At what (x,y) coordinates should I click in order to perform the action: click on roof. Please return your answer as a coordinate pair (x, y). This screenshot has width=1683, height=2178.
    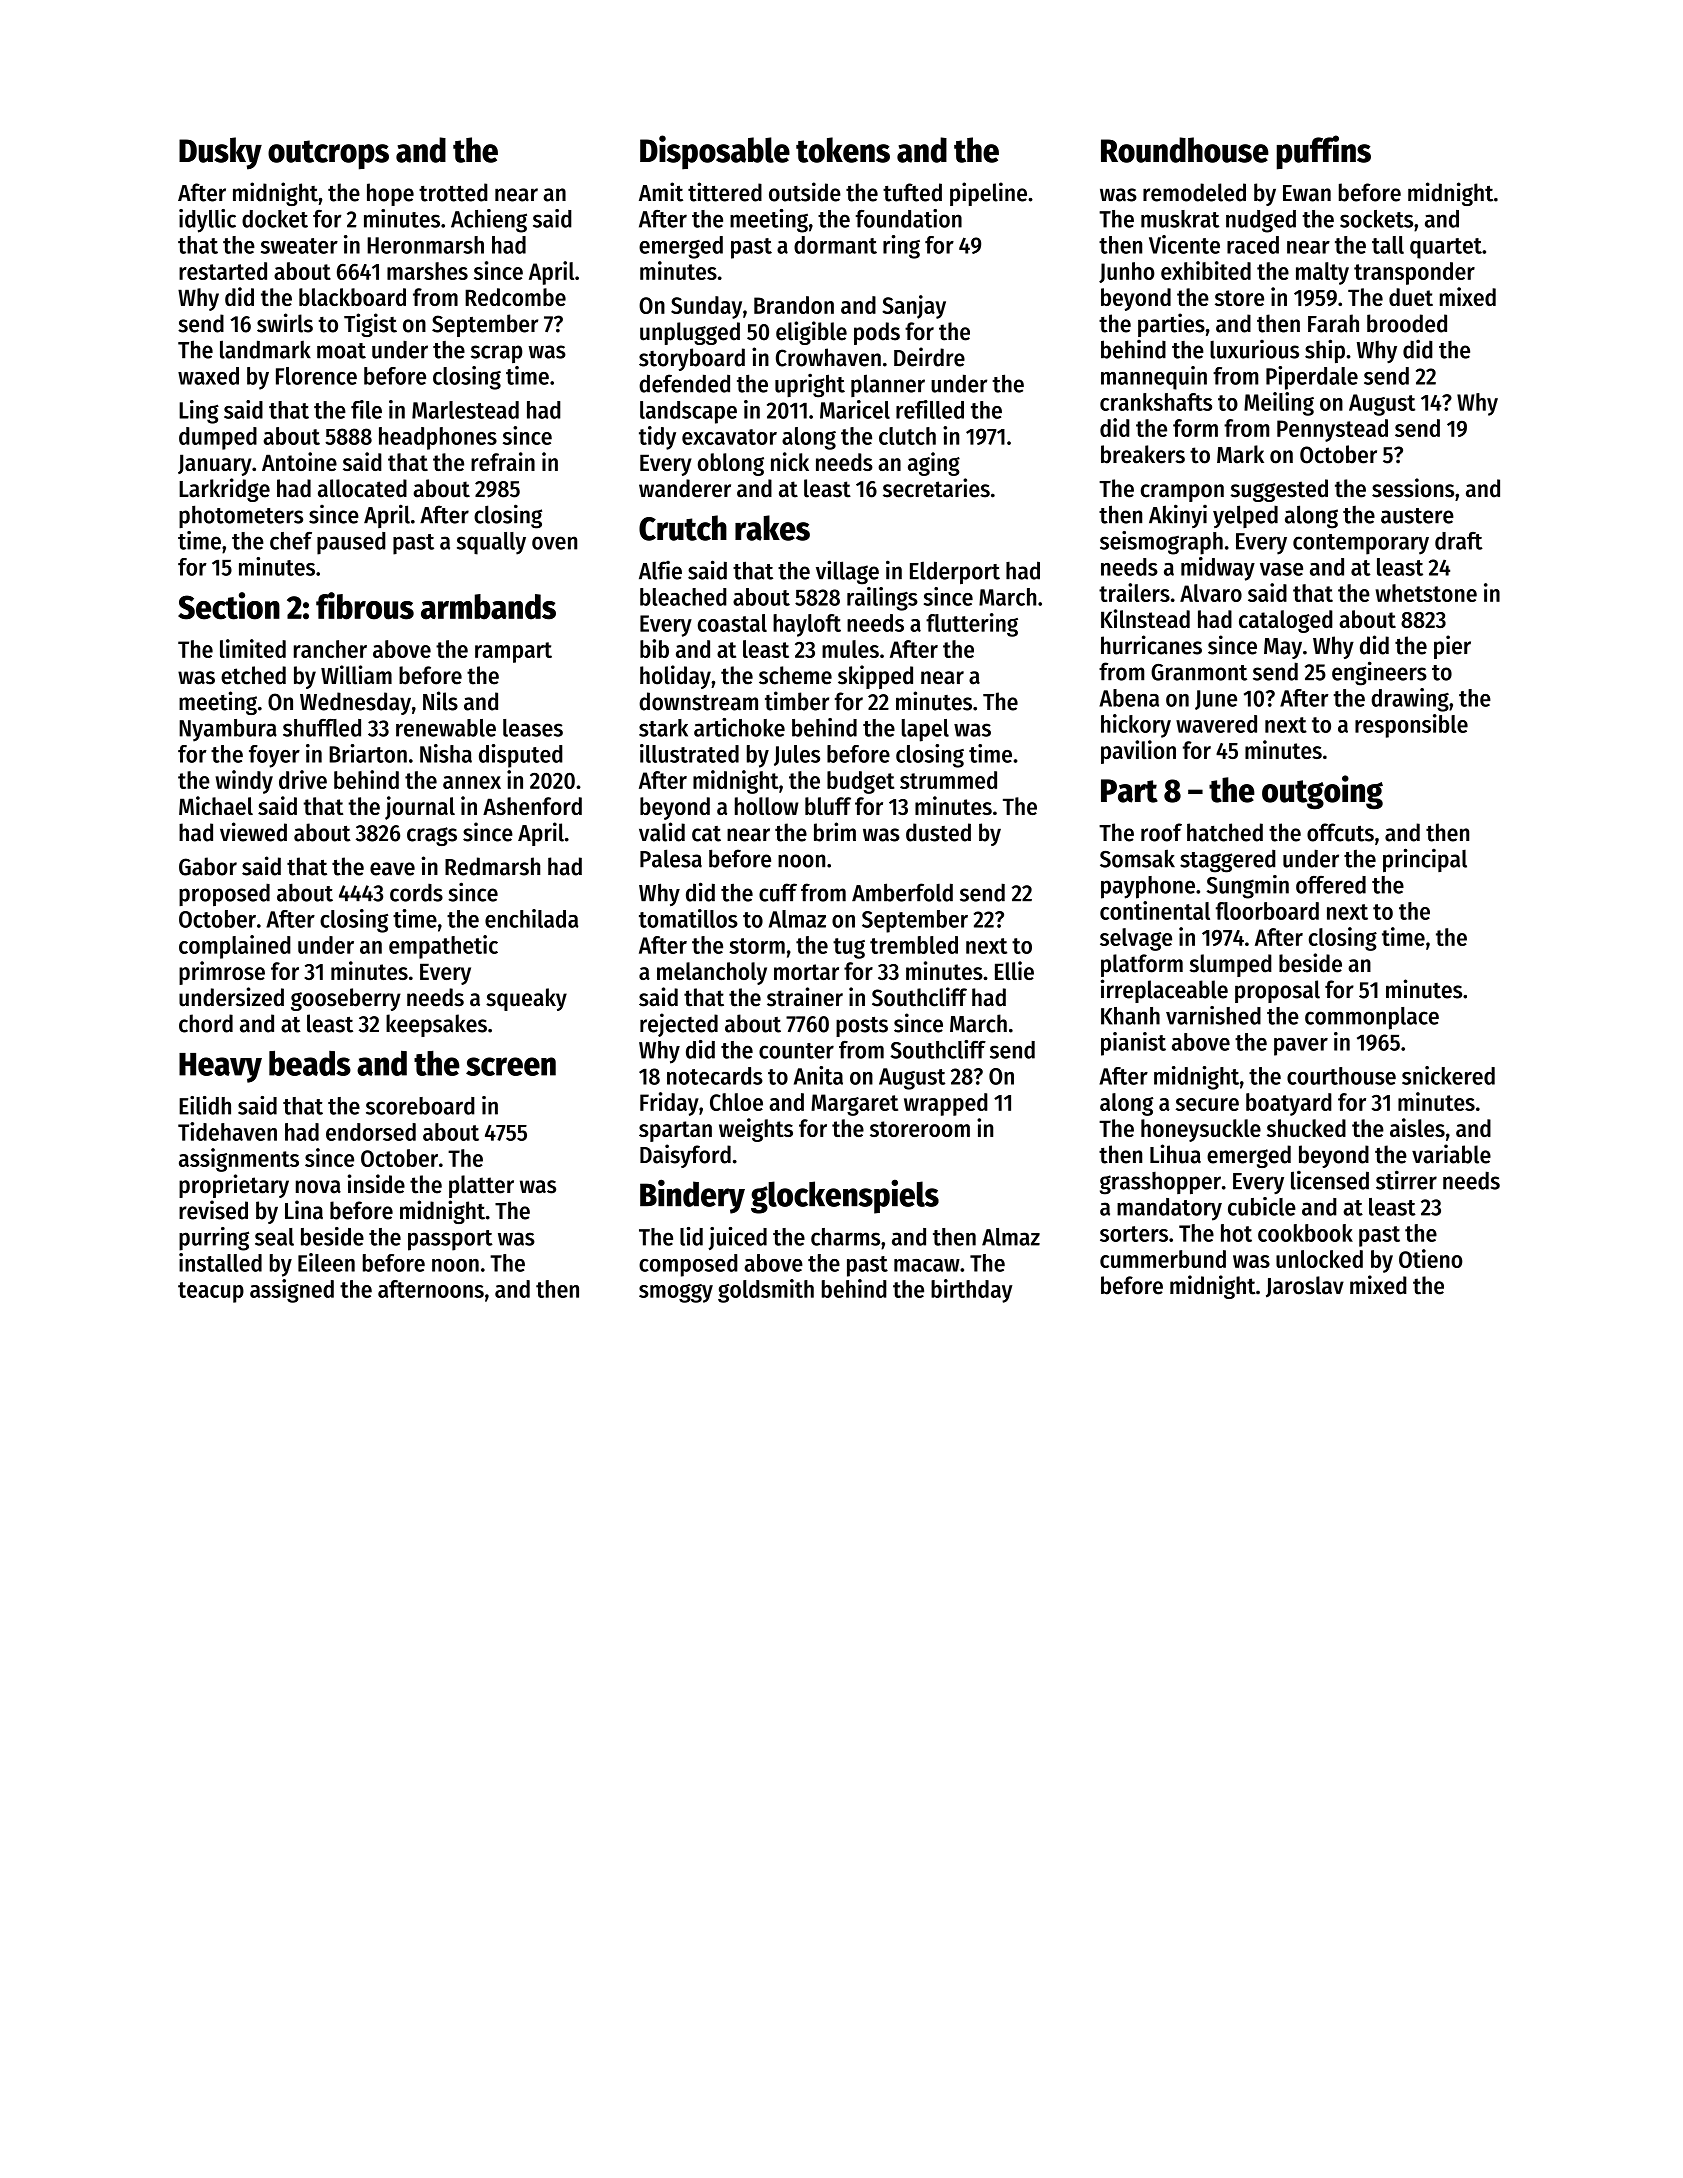
    Looking at the image, I should click on (1161, 832).
